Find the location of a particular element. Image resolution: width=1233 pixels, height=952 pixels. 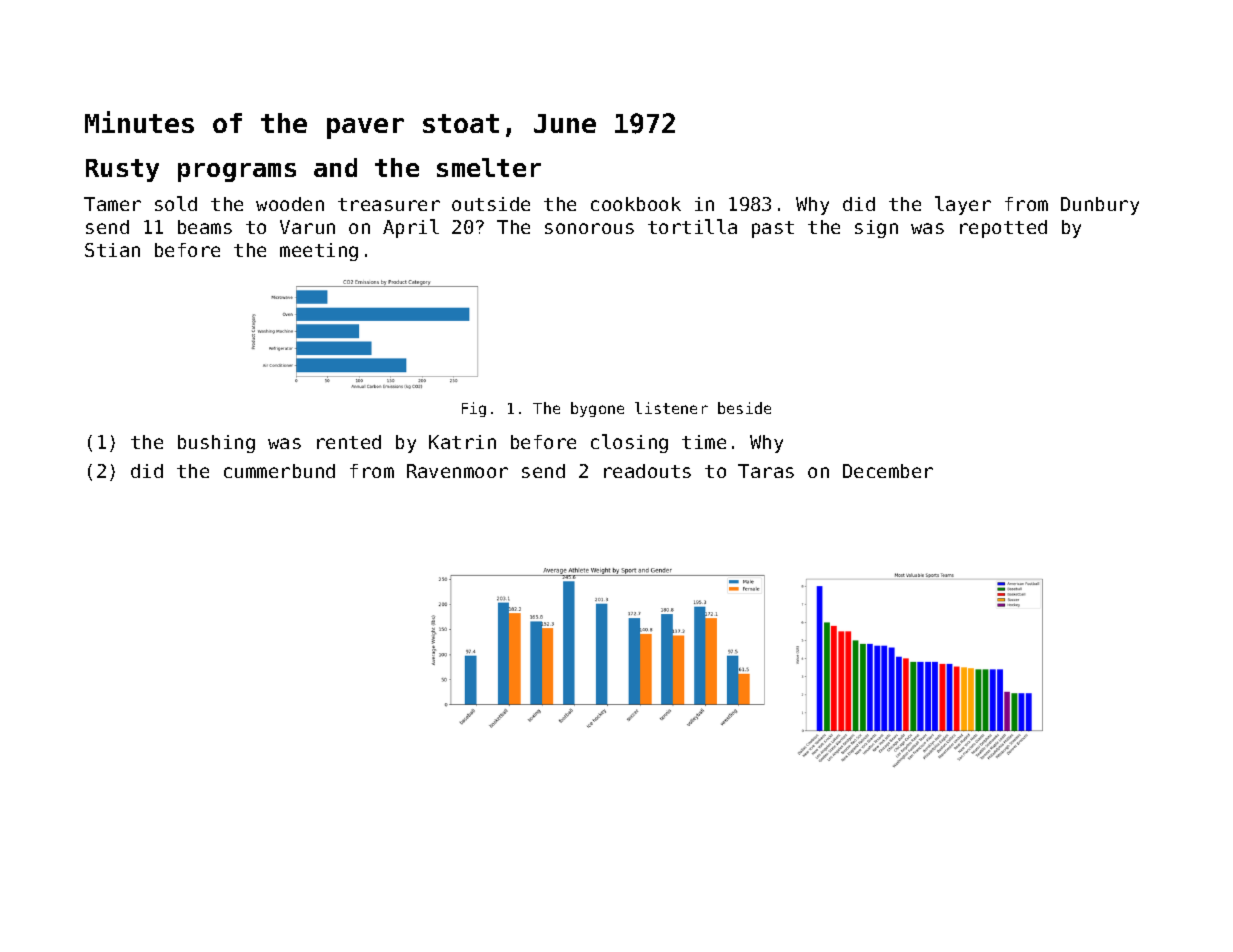

bushing is located at coordinates (216, 444).
